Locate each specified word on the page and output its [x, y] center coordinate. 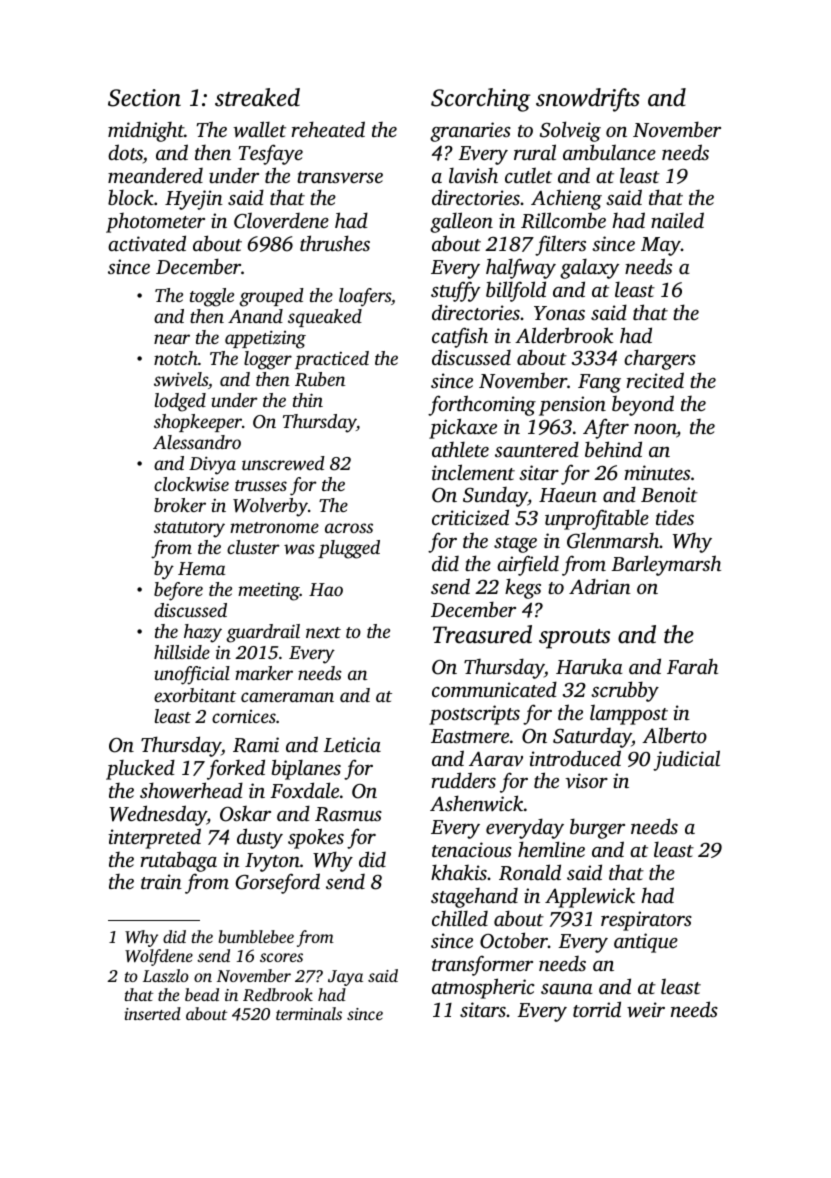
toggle [212, 297]
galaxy [590, 269]
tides [675, 517]
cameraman [287, 697]
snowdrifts [588, 100]
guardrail [263, 633]
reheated [328, 129]
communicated [494, 689]
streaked [257, 97]
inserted [153, 1013]
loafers [365, 297]
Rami [256, 745]
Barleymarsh [666, 565]
